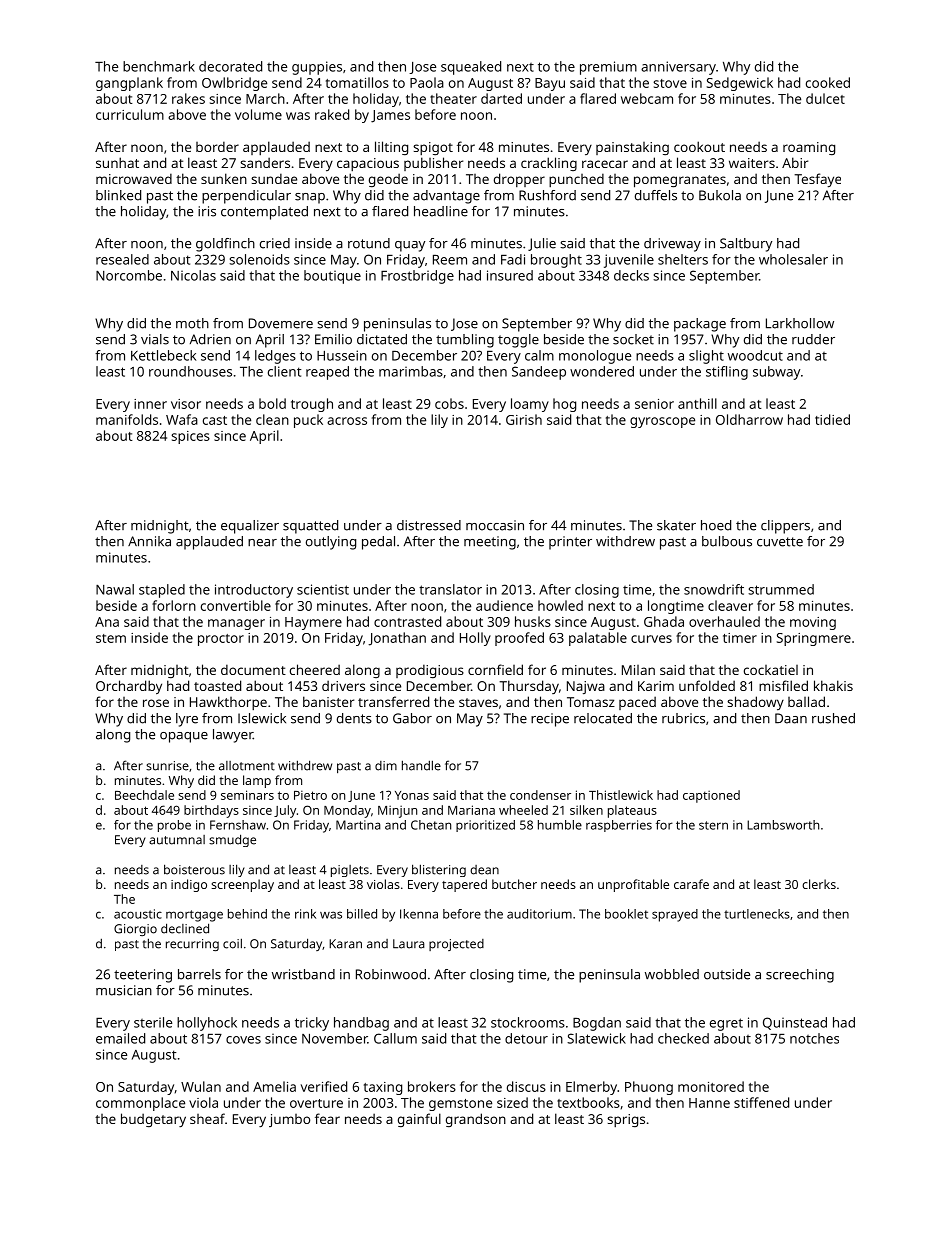 This screenshot has width=952, height=1233. Describe the element at coordinates (529, 687) in the screenshot. I see `Thursday` at that location.
